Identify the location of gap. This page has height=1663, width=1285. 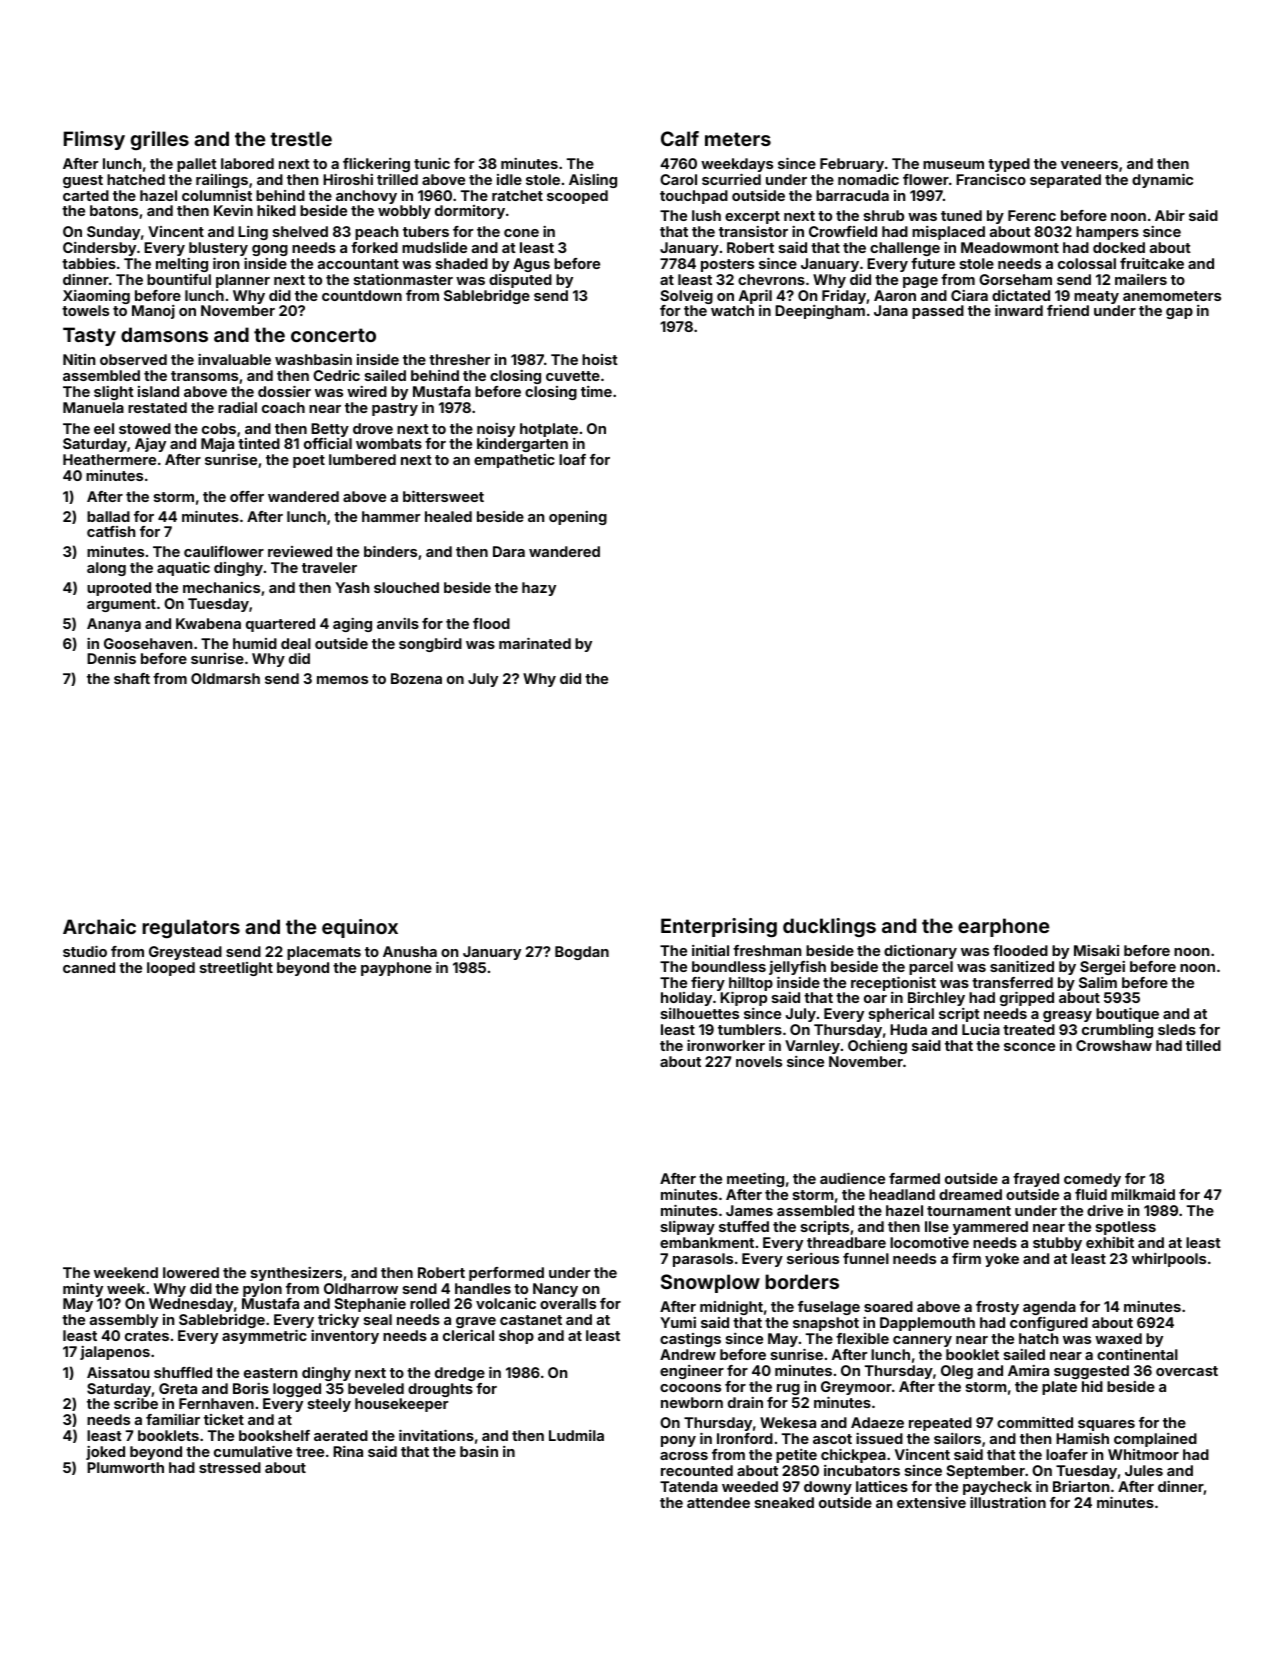
(1179, 313).
